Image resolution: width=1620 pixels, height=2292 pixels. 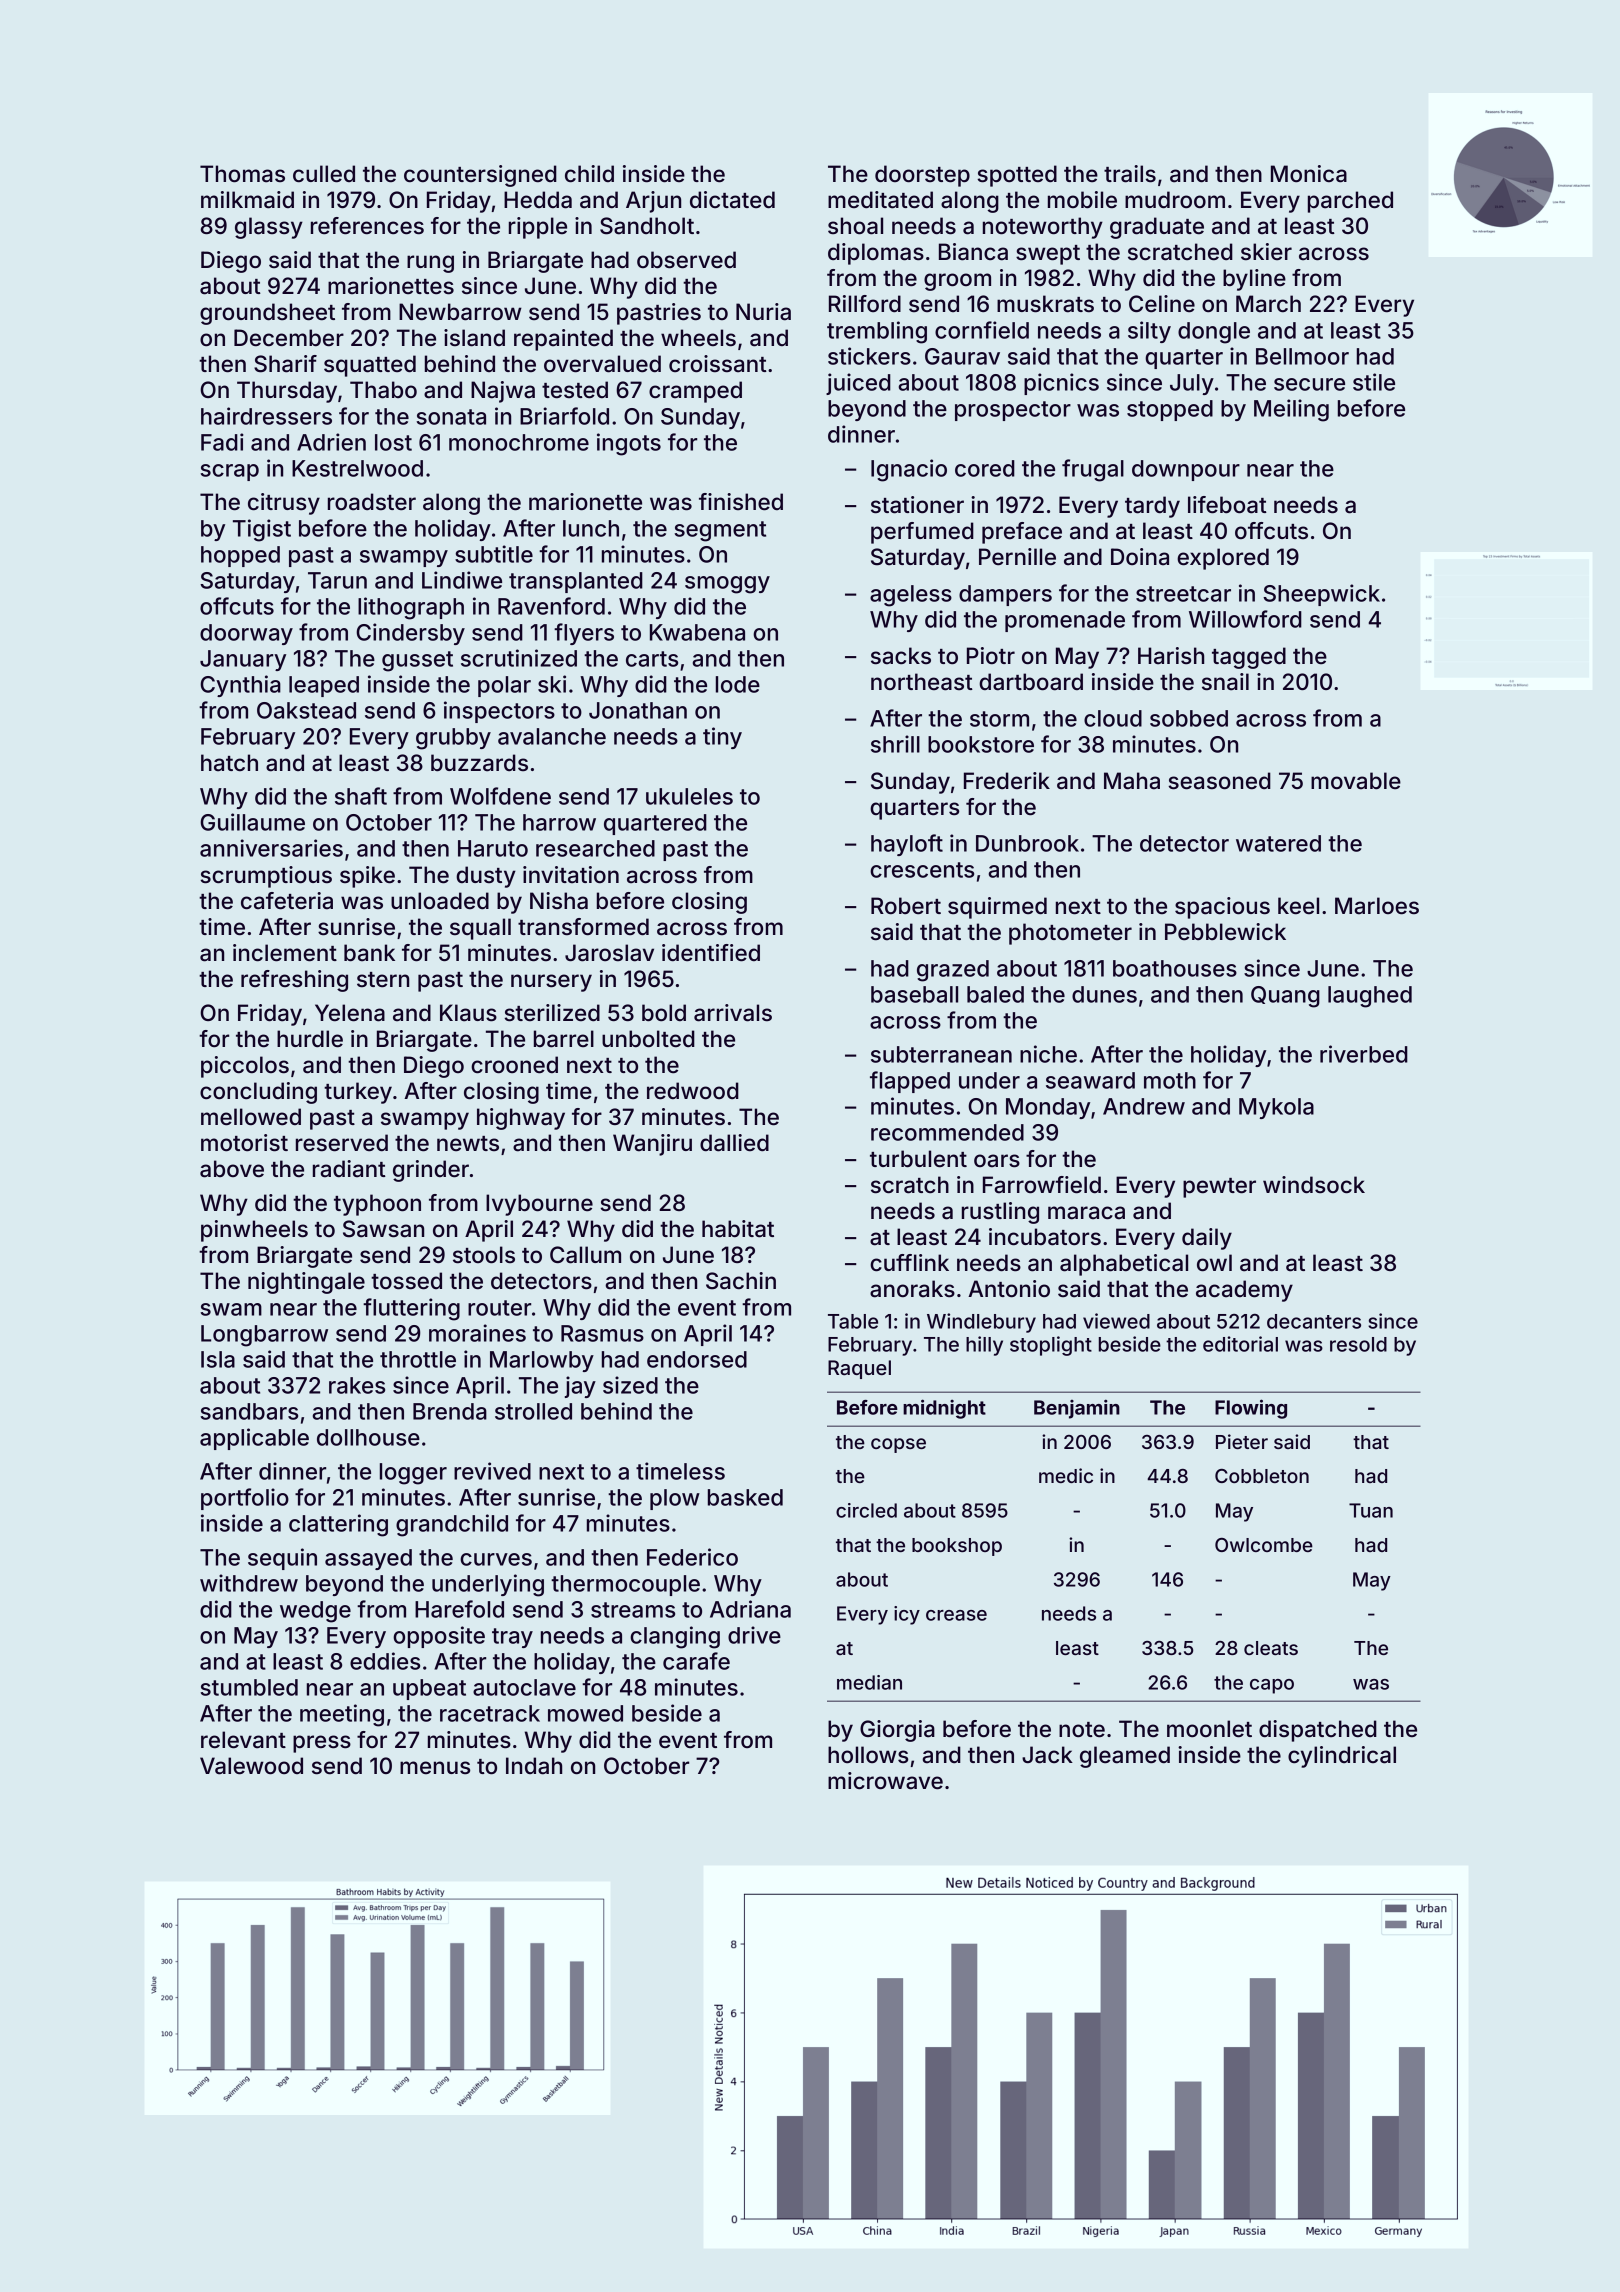 What do you see at coordinates (652, 659) in the document?
I see `carts` at bounding box center [652, 659].
